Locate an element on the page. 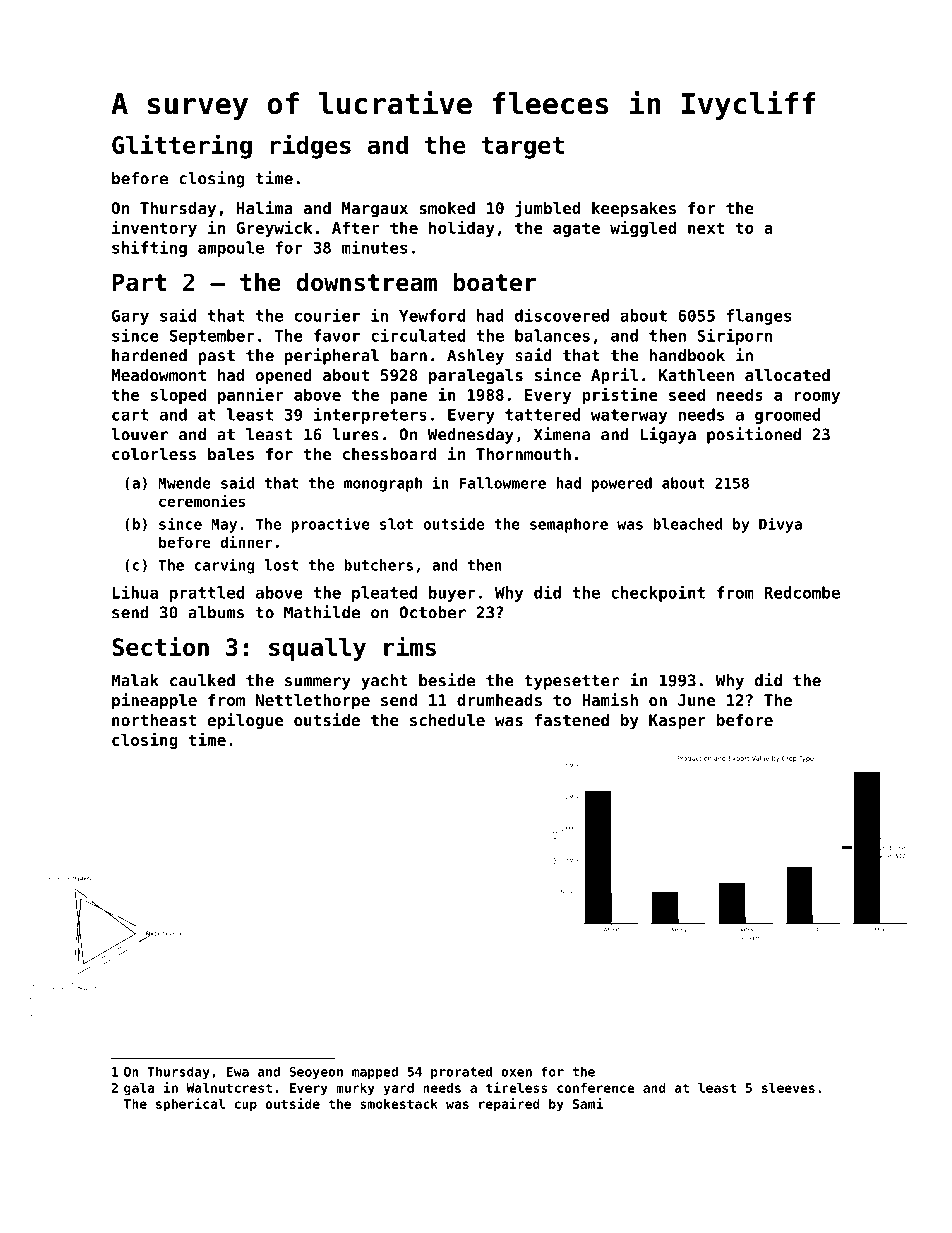 The width and height of the image is (952, 1233). cup is located at coordinates (246, 1106).
